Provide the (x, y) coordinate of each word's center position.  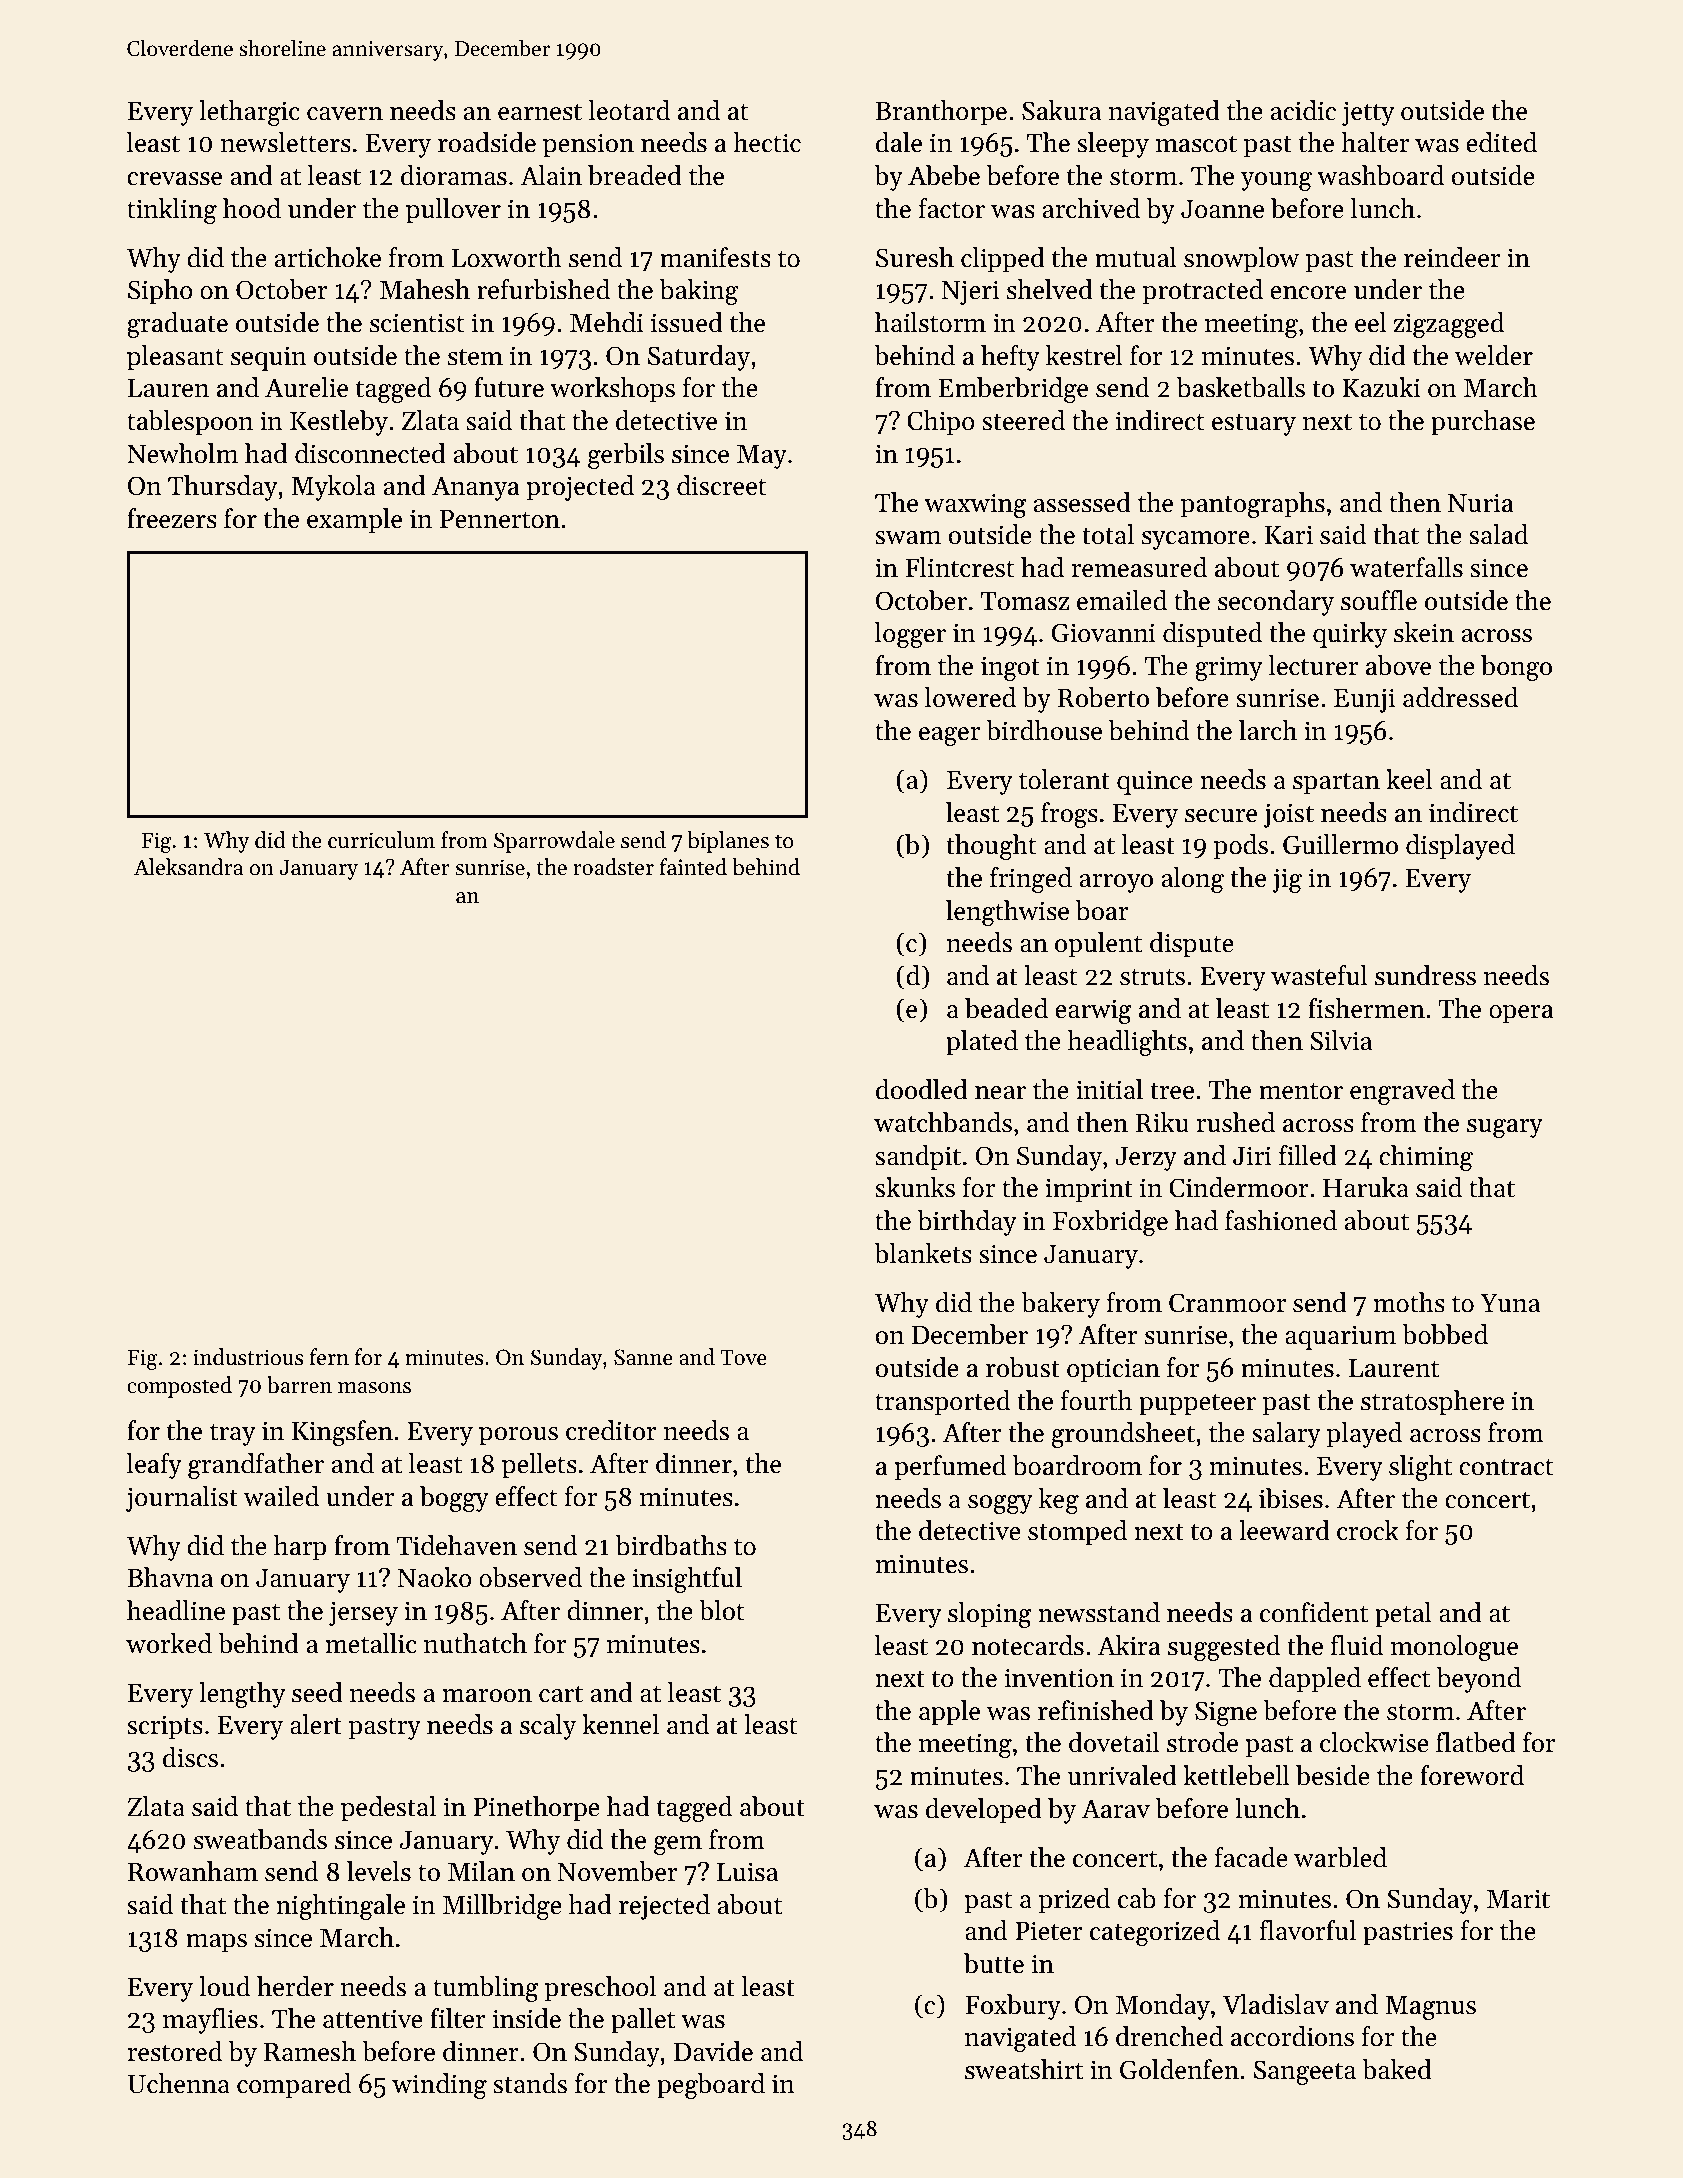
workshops (612, 390)
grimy (1229, 668)
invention (1059, 1678)
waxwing (975, 505)
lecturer (1313, 665)
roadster (613, 867)
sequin (269, 358)
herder (295, 1986)
